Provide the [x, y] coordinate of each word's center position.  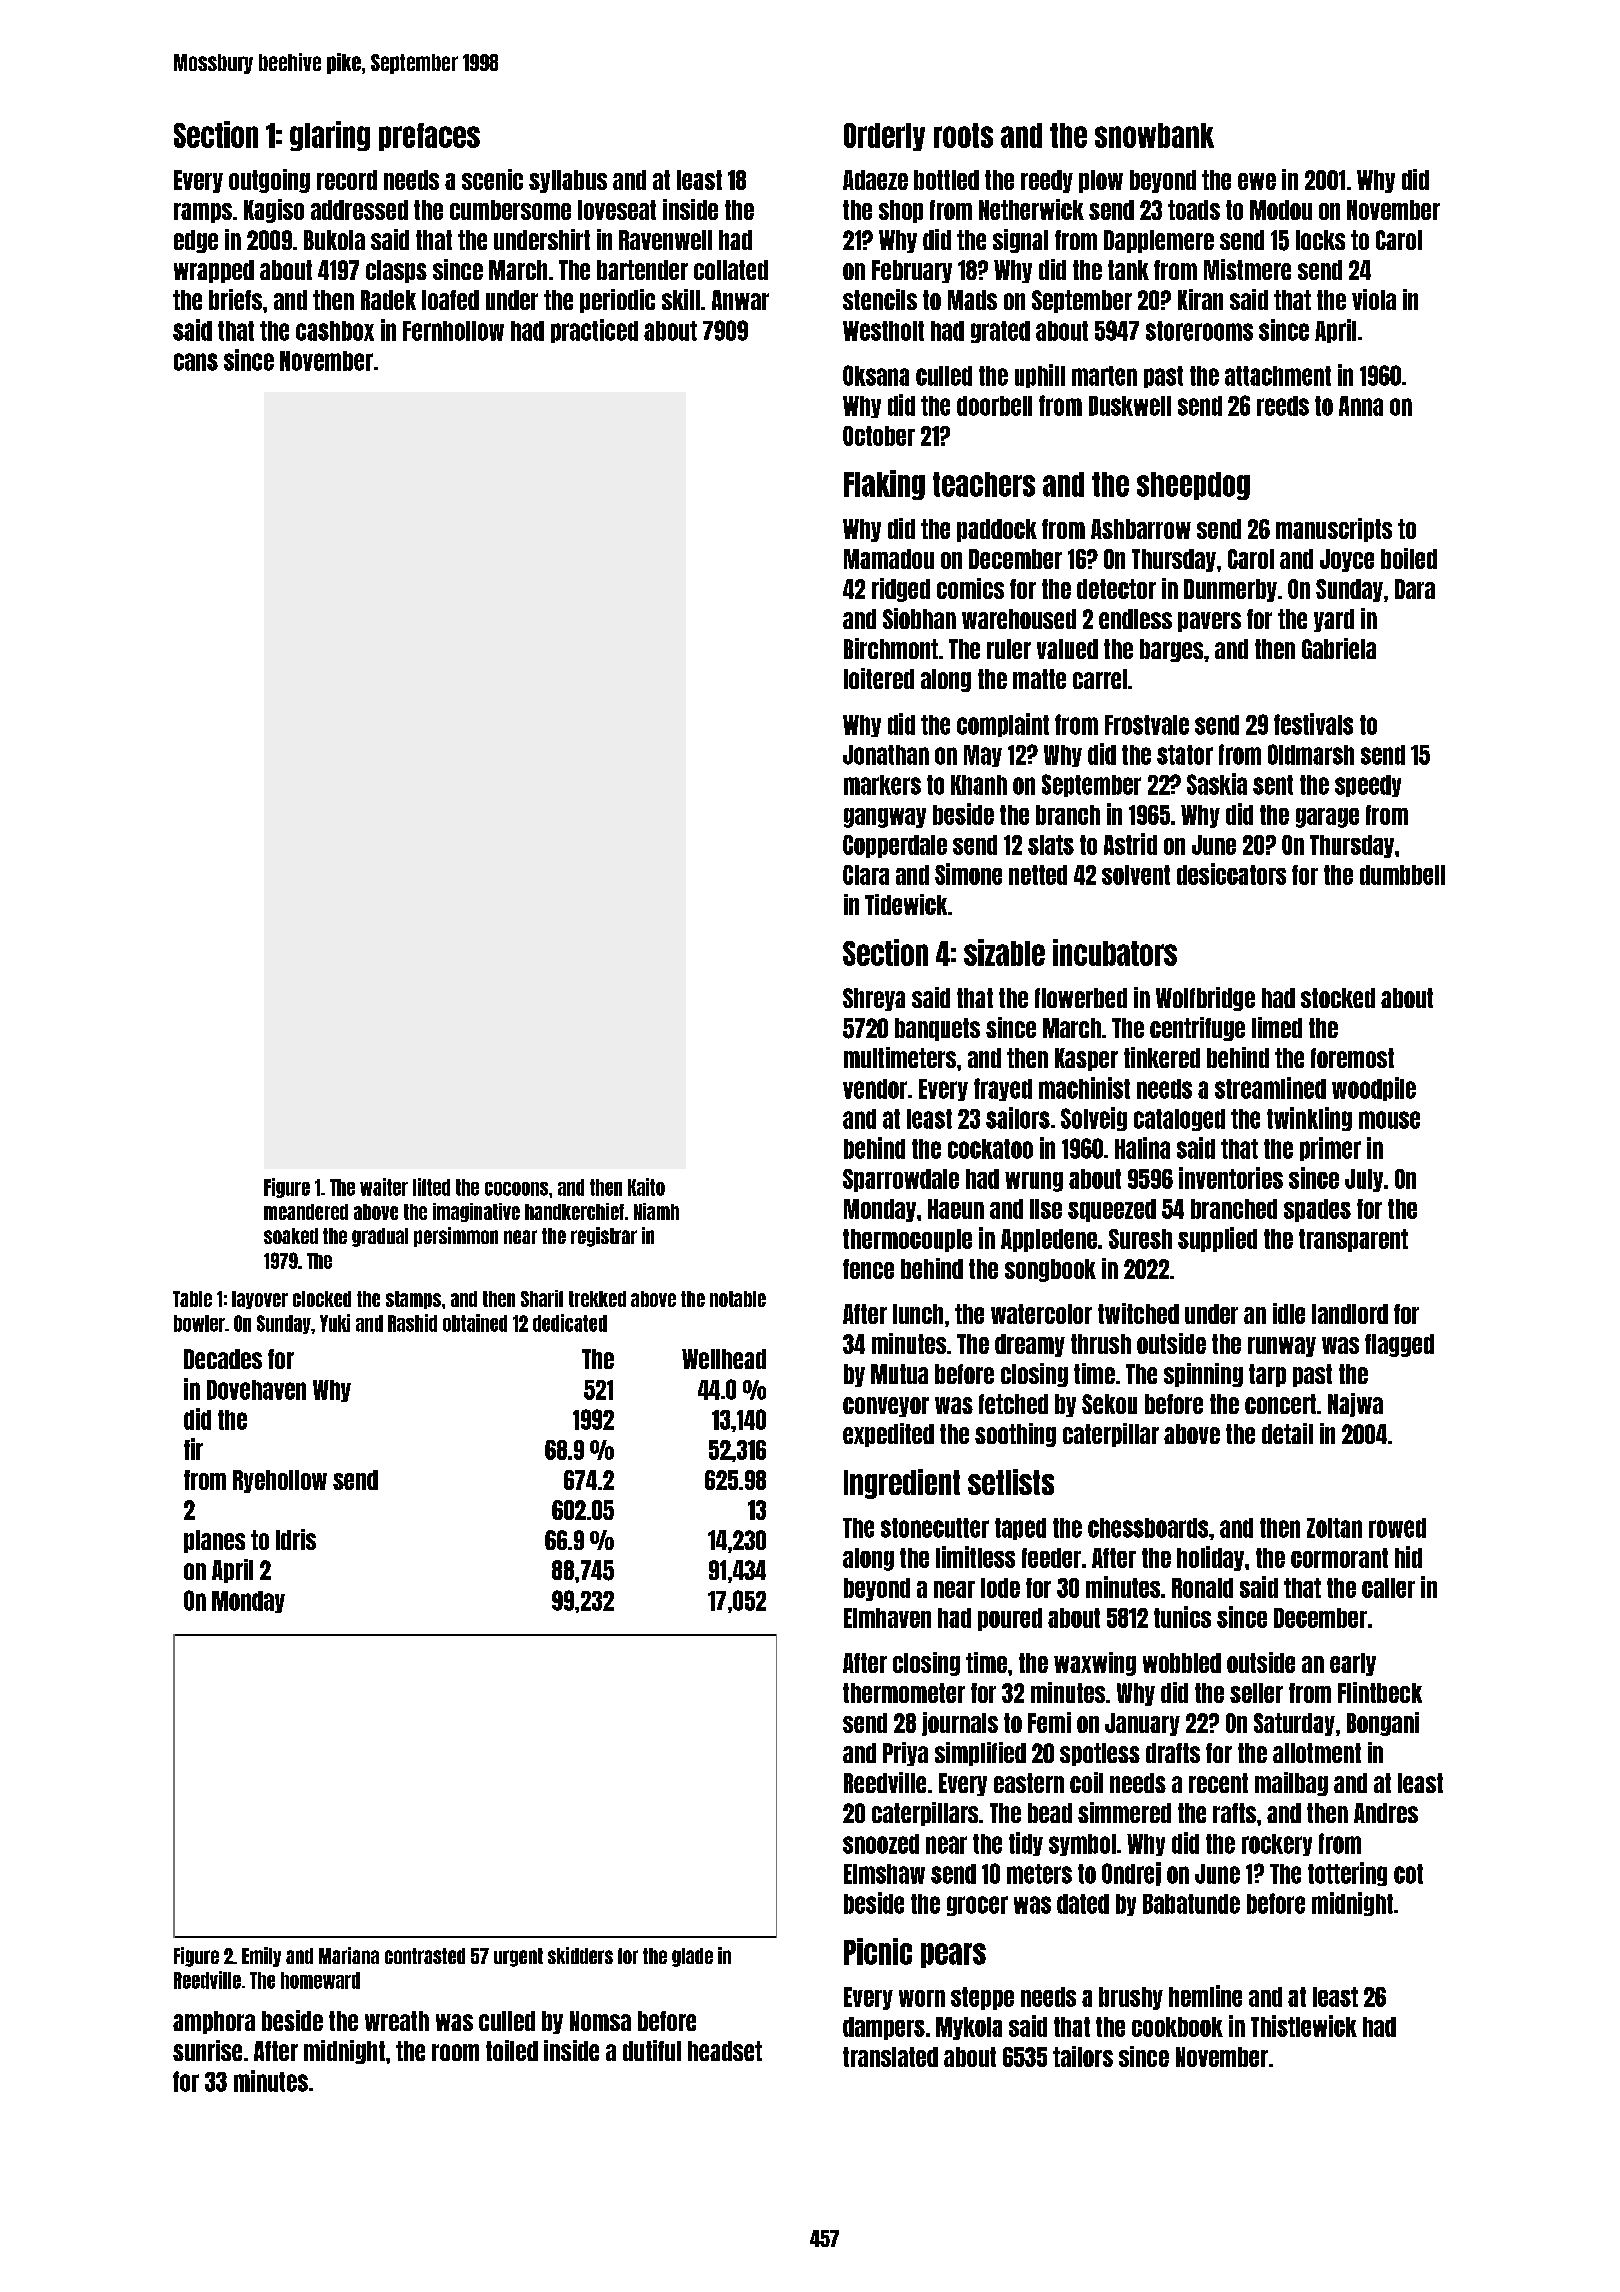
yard [1334, 620]
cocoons [516, 1189]
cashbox [335, 331]
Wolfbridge [1205, 999]
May [983, 756]
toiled [512, 2050]
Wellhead [724, 1359]
